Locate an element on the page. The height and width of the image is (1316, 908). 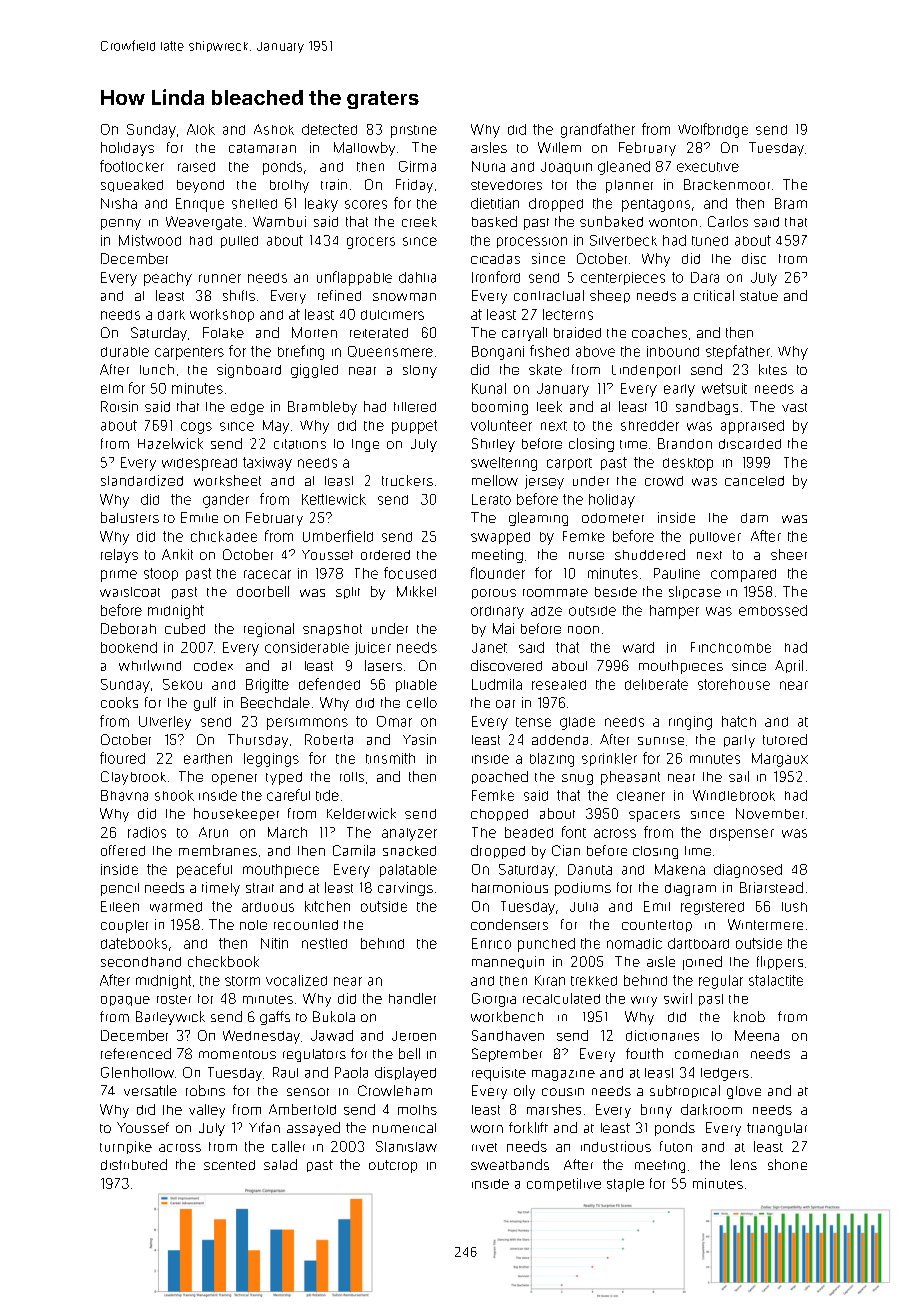
Nisha is located at coordinates (119, 203).
